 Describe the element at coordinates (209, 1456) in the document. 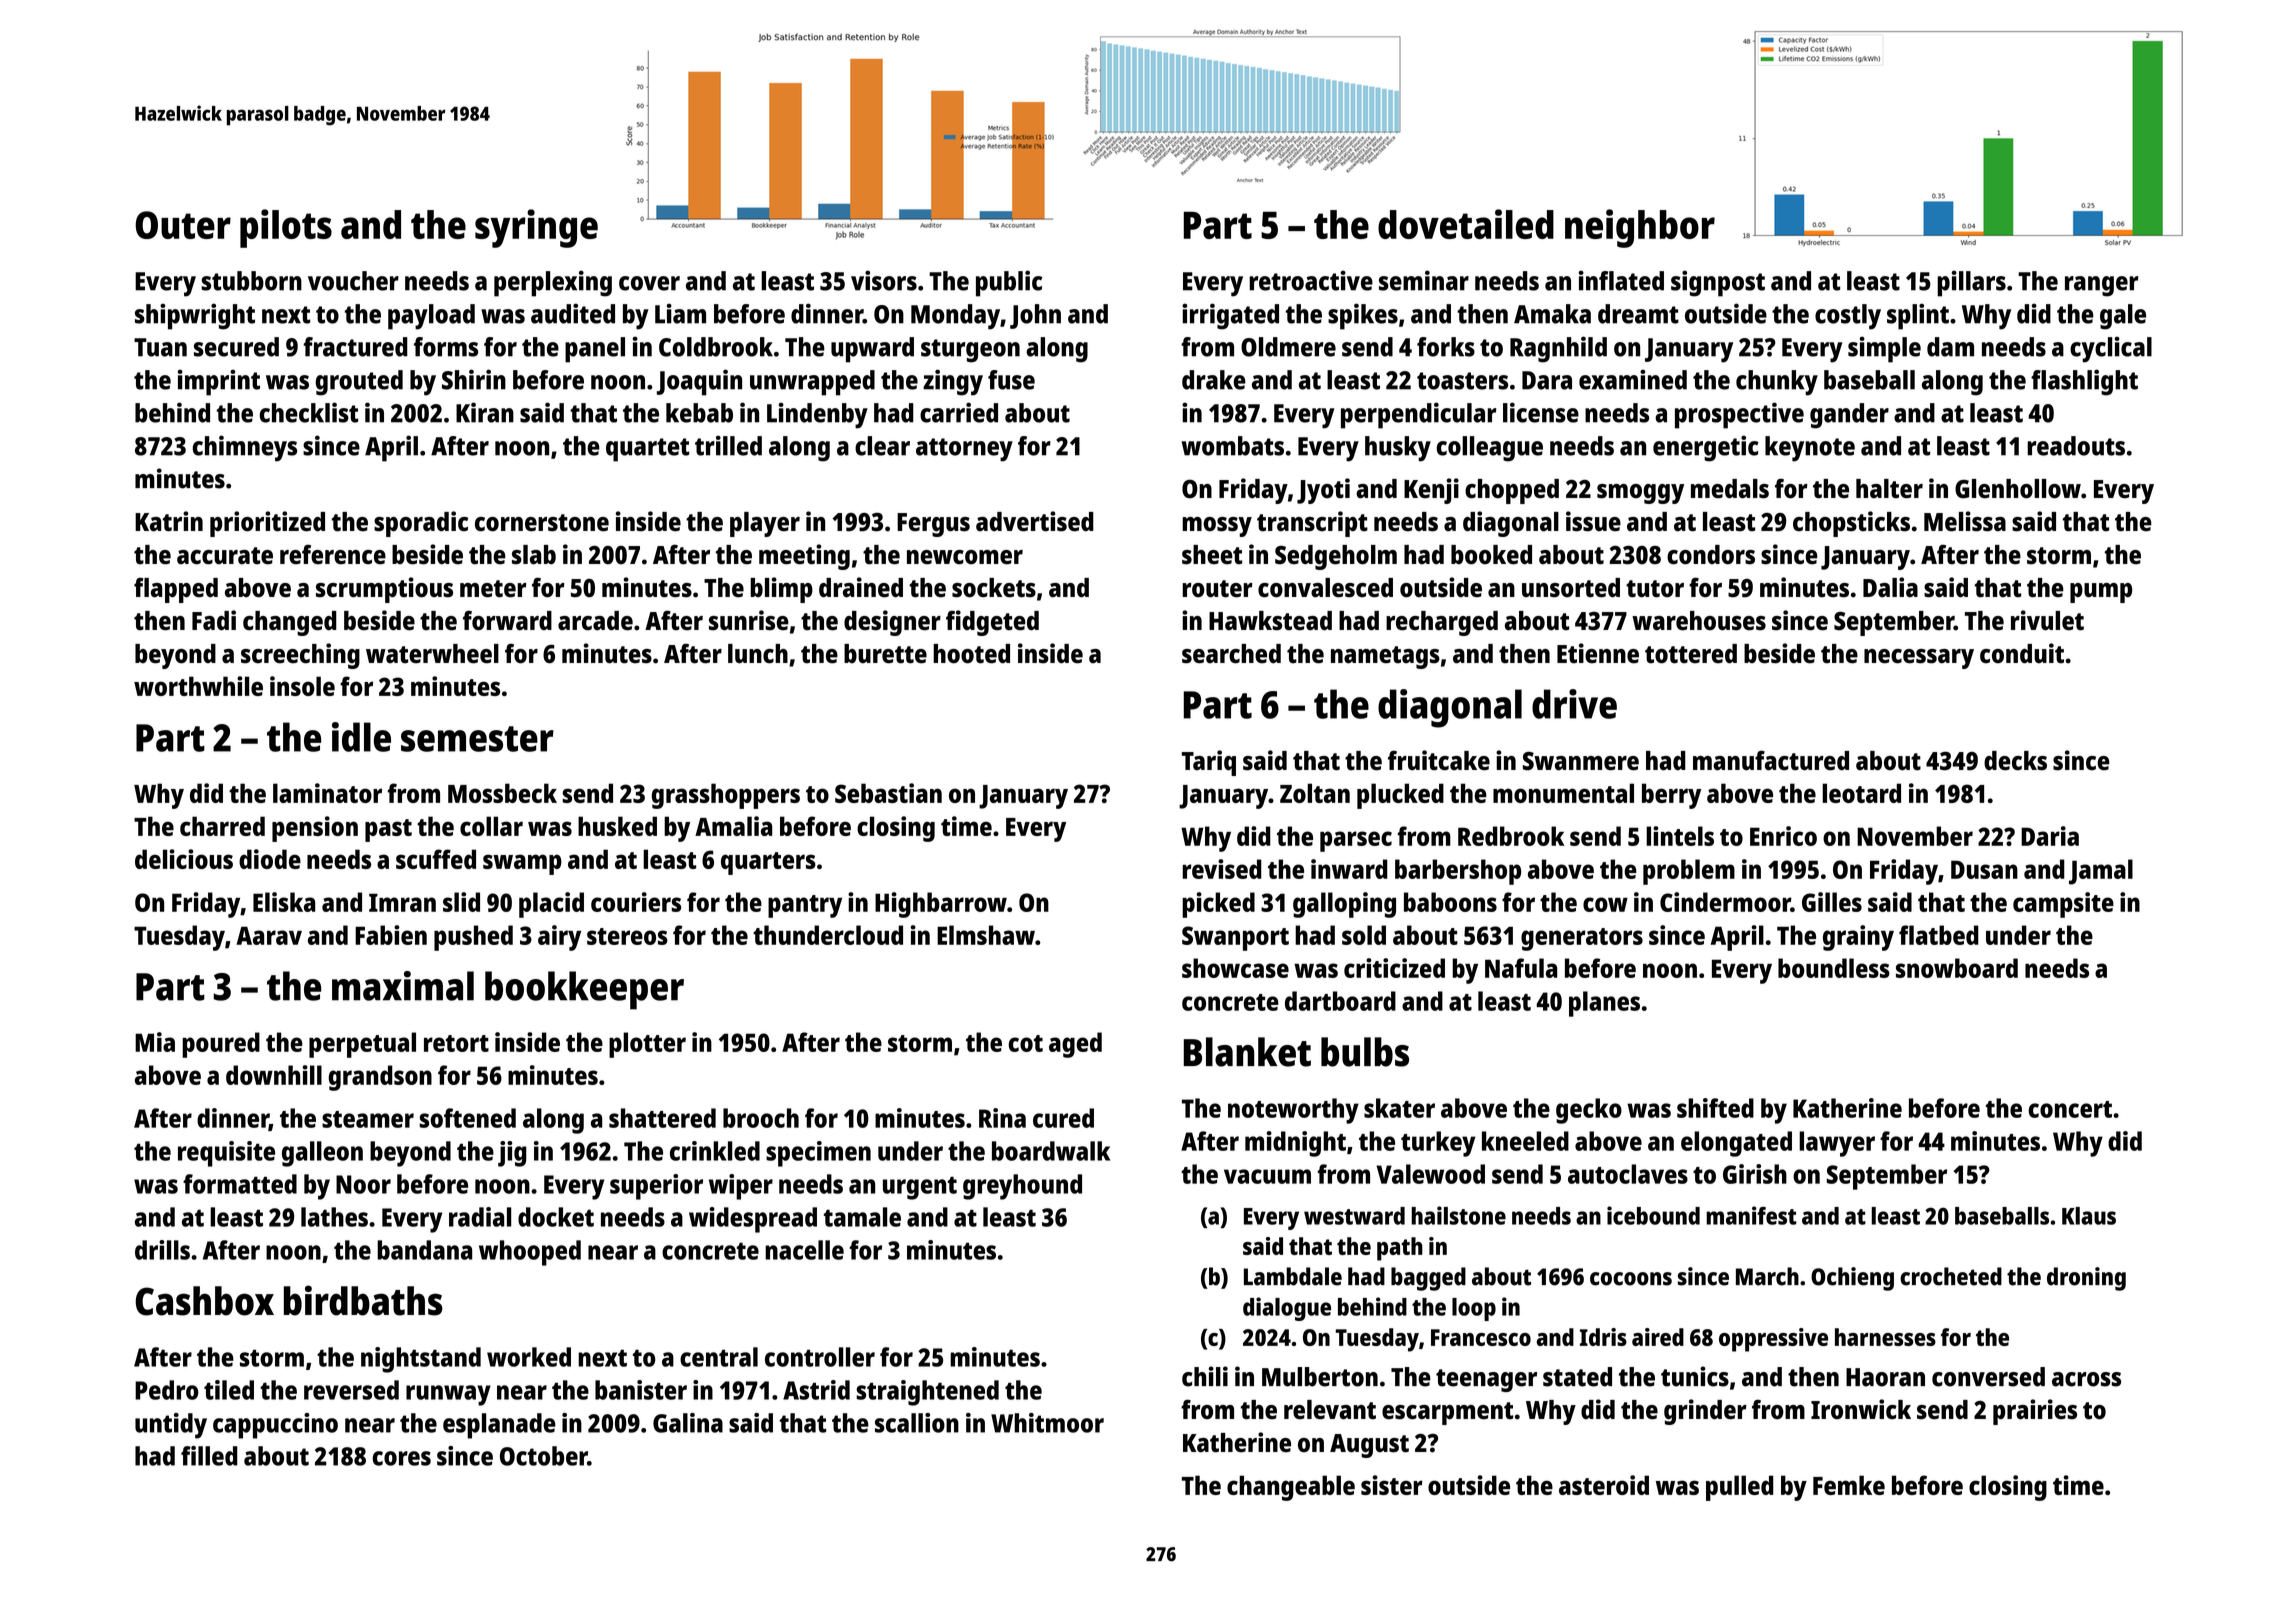

I see `filled` at that location.
